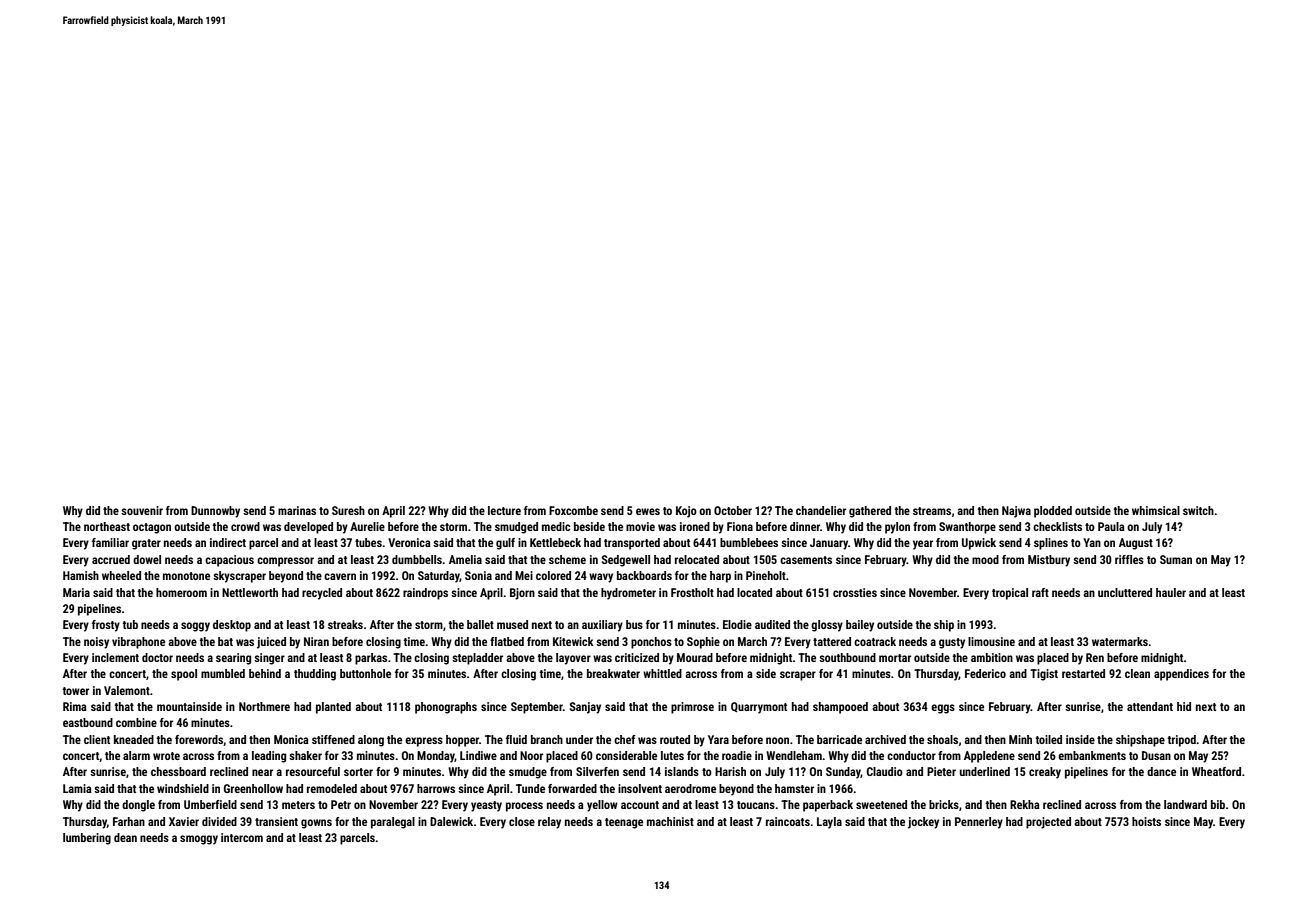 The width and height of the screenshot is (1308, 924). What do you see at coordinates (1120, 641) in the screenshot?
I see `watermarks` at bounding box center [1120, 641].
